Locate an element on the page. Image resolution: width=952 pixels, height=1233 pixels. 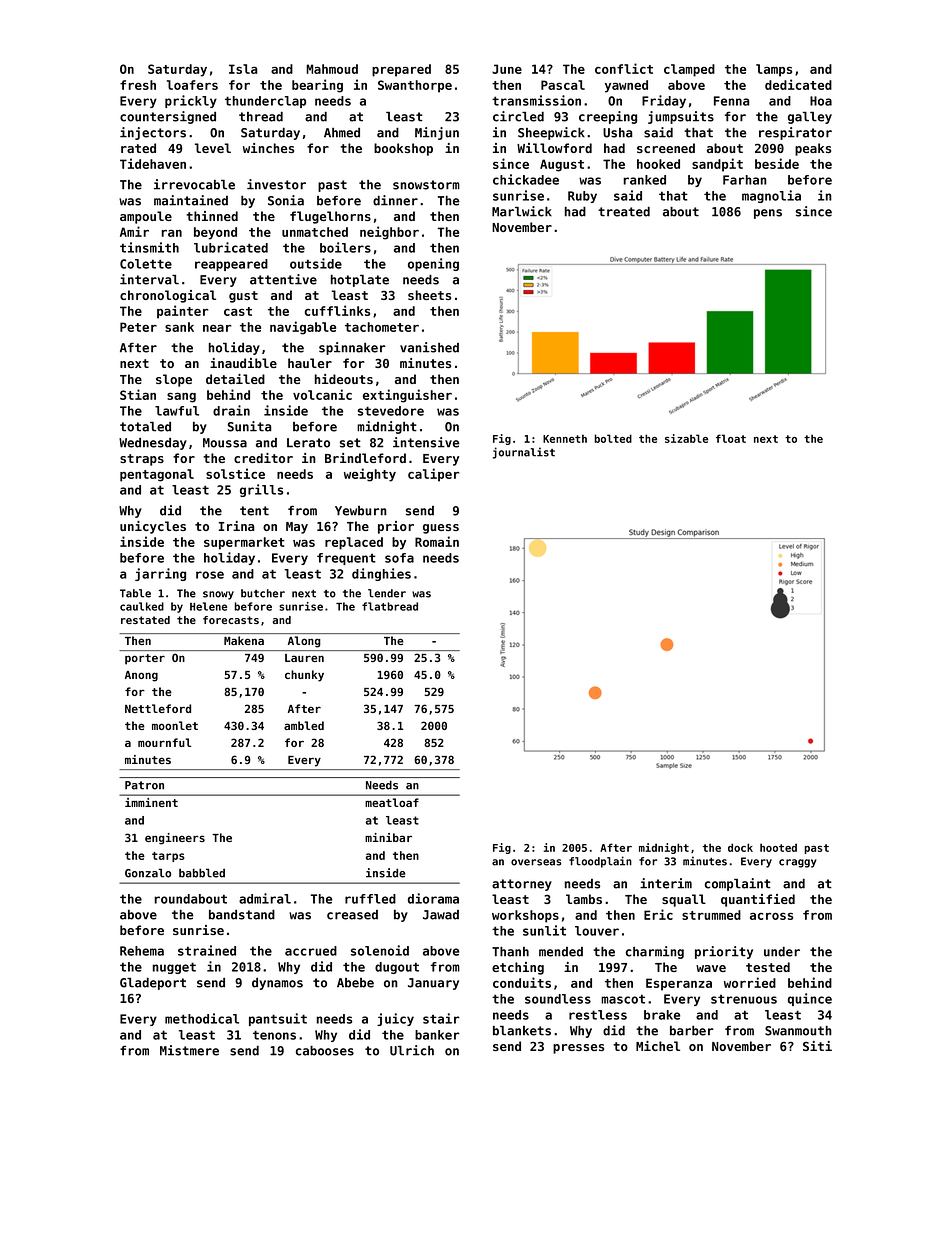
Marlwick is located at coordinates (522, 211).
